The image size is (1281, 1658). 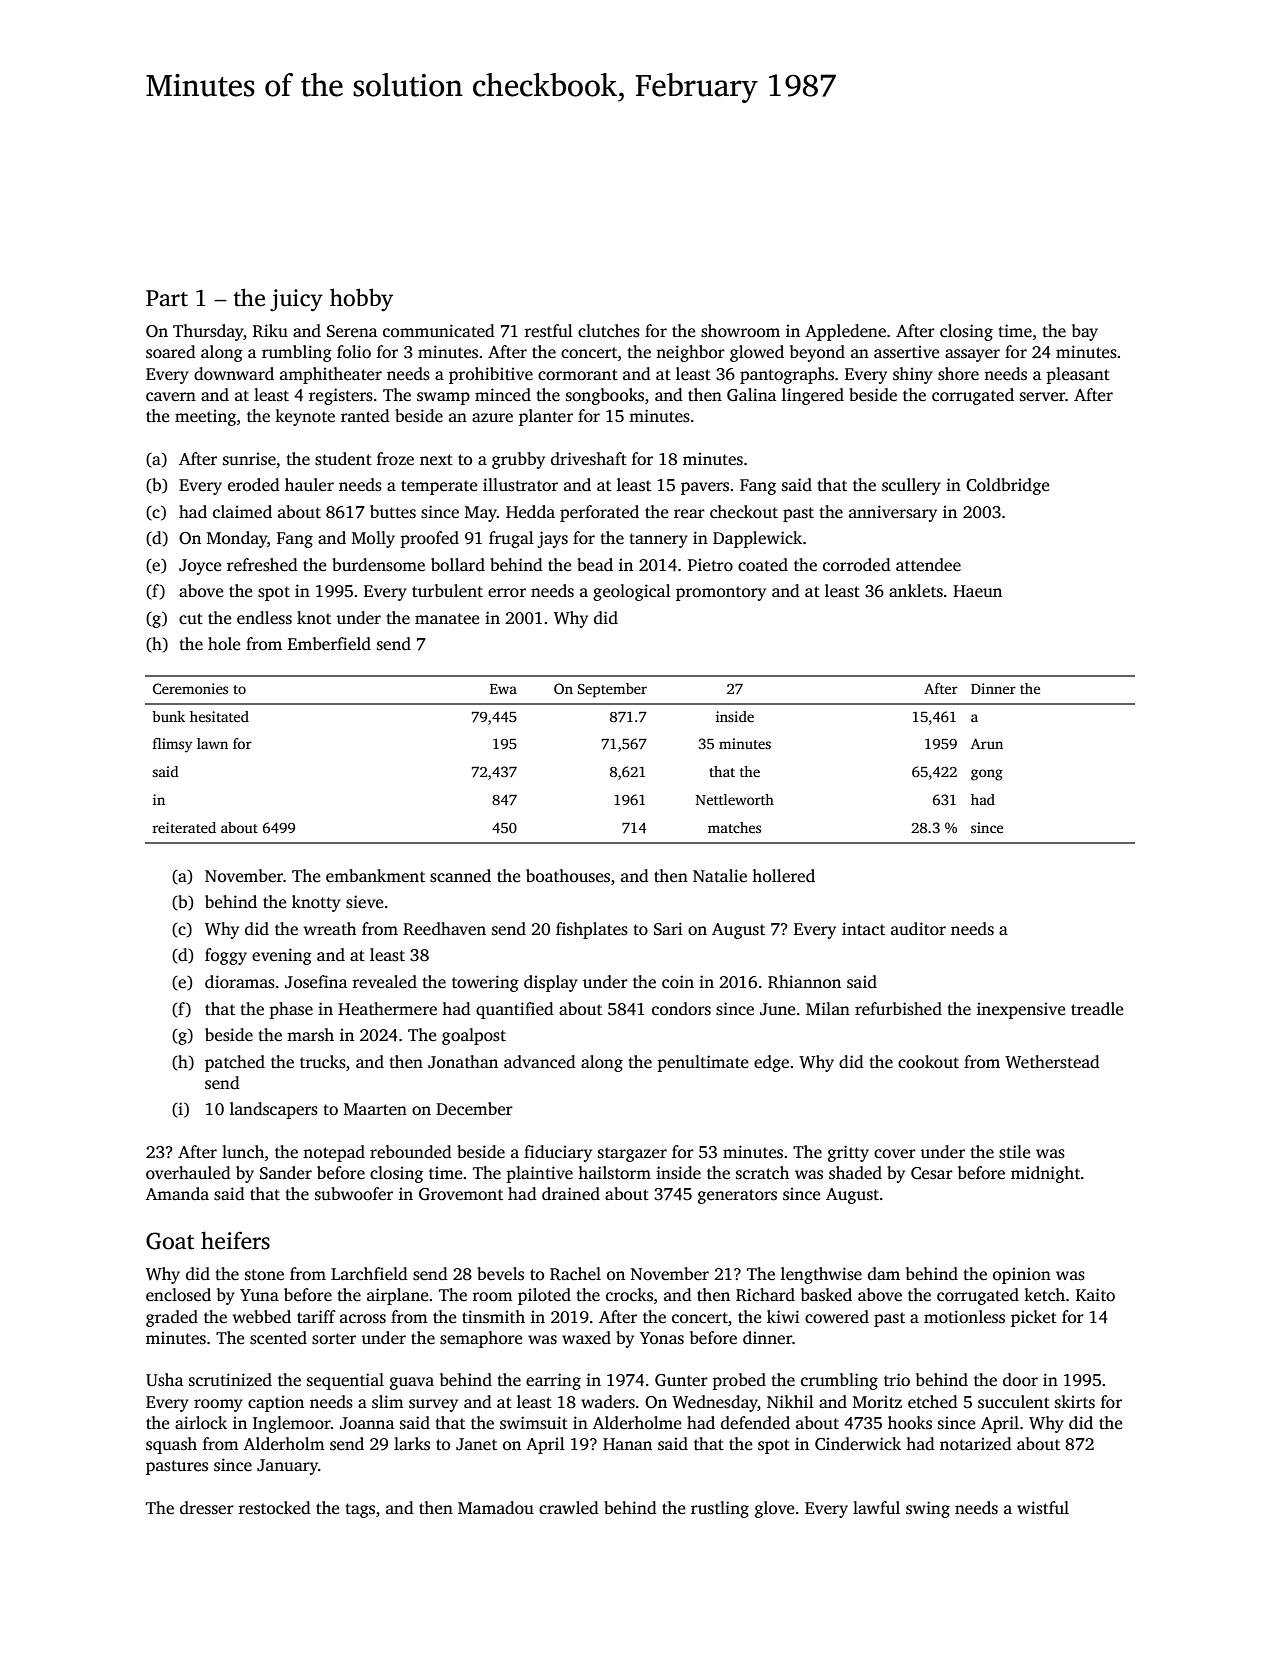 I want to click on clutches, so click(x=609, y=331).
